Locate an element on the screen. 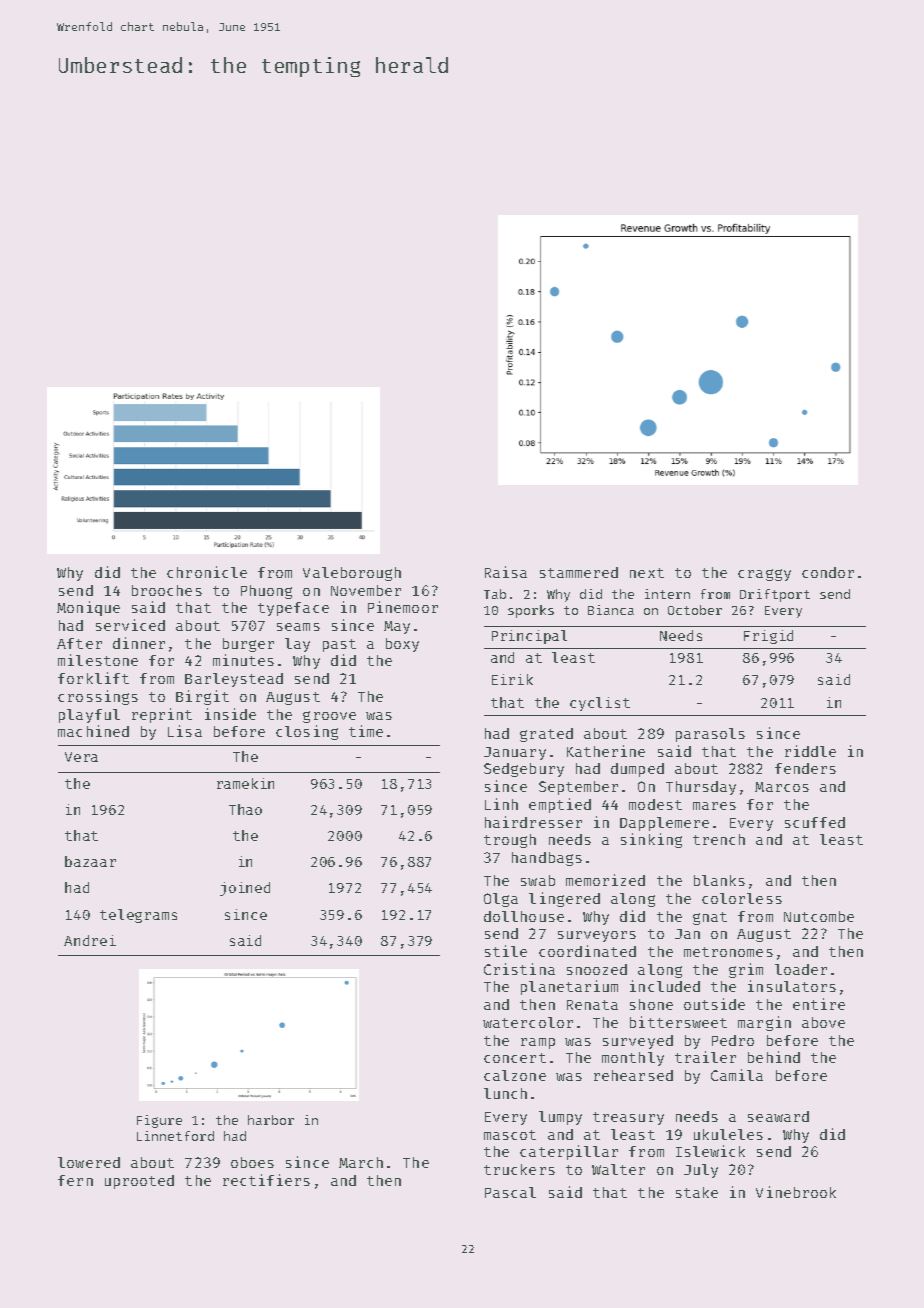  sporks is located at coordinates (531, 611).
